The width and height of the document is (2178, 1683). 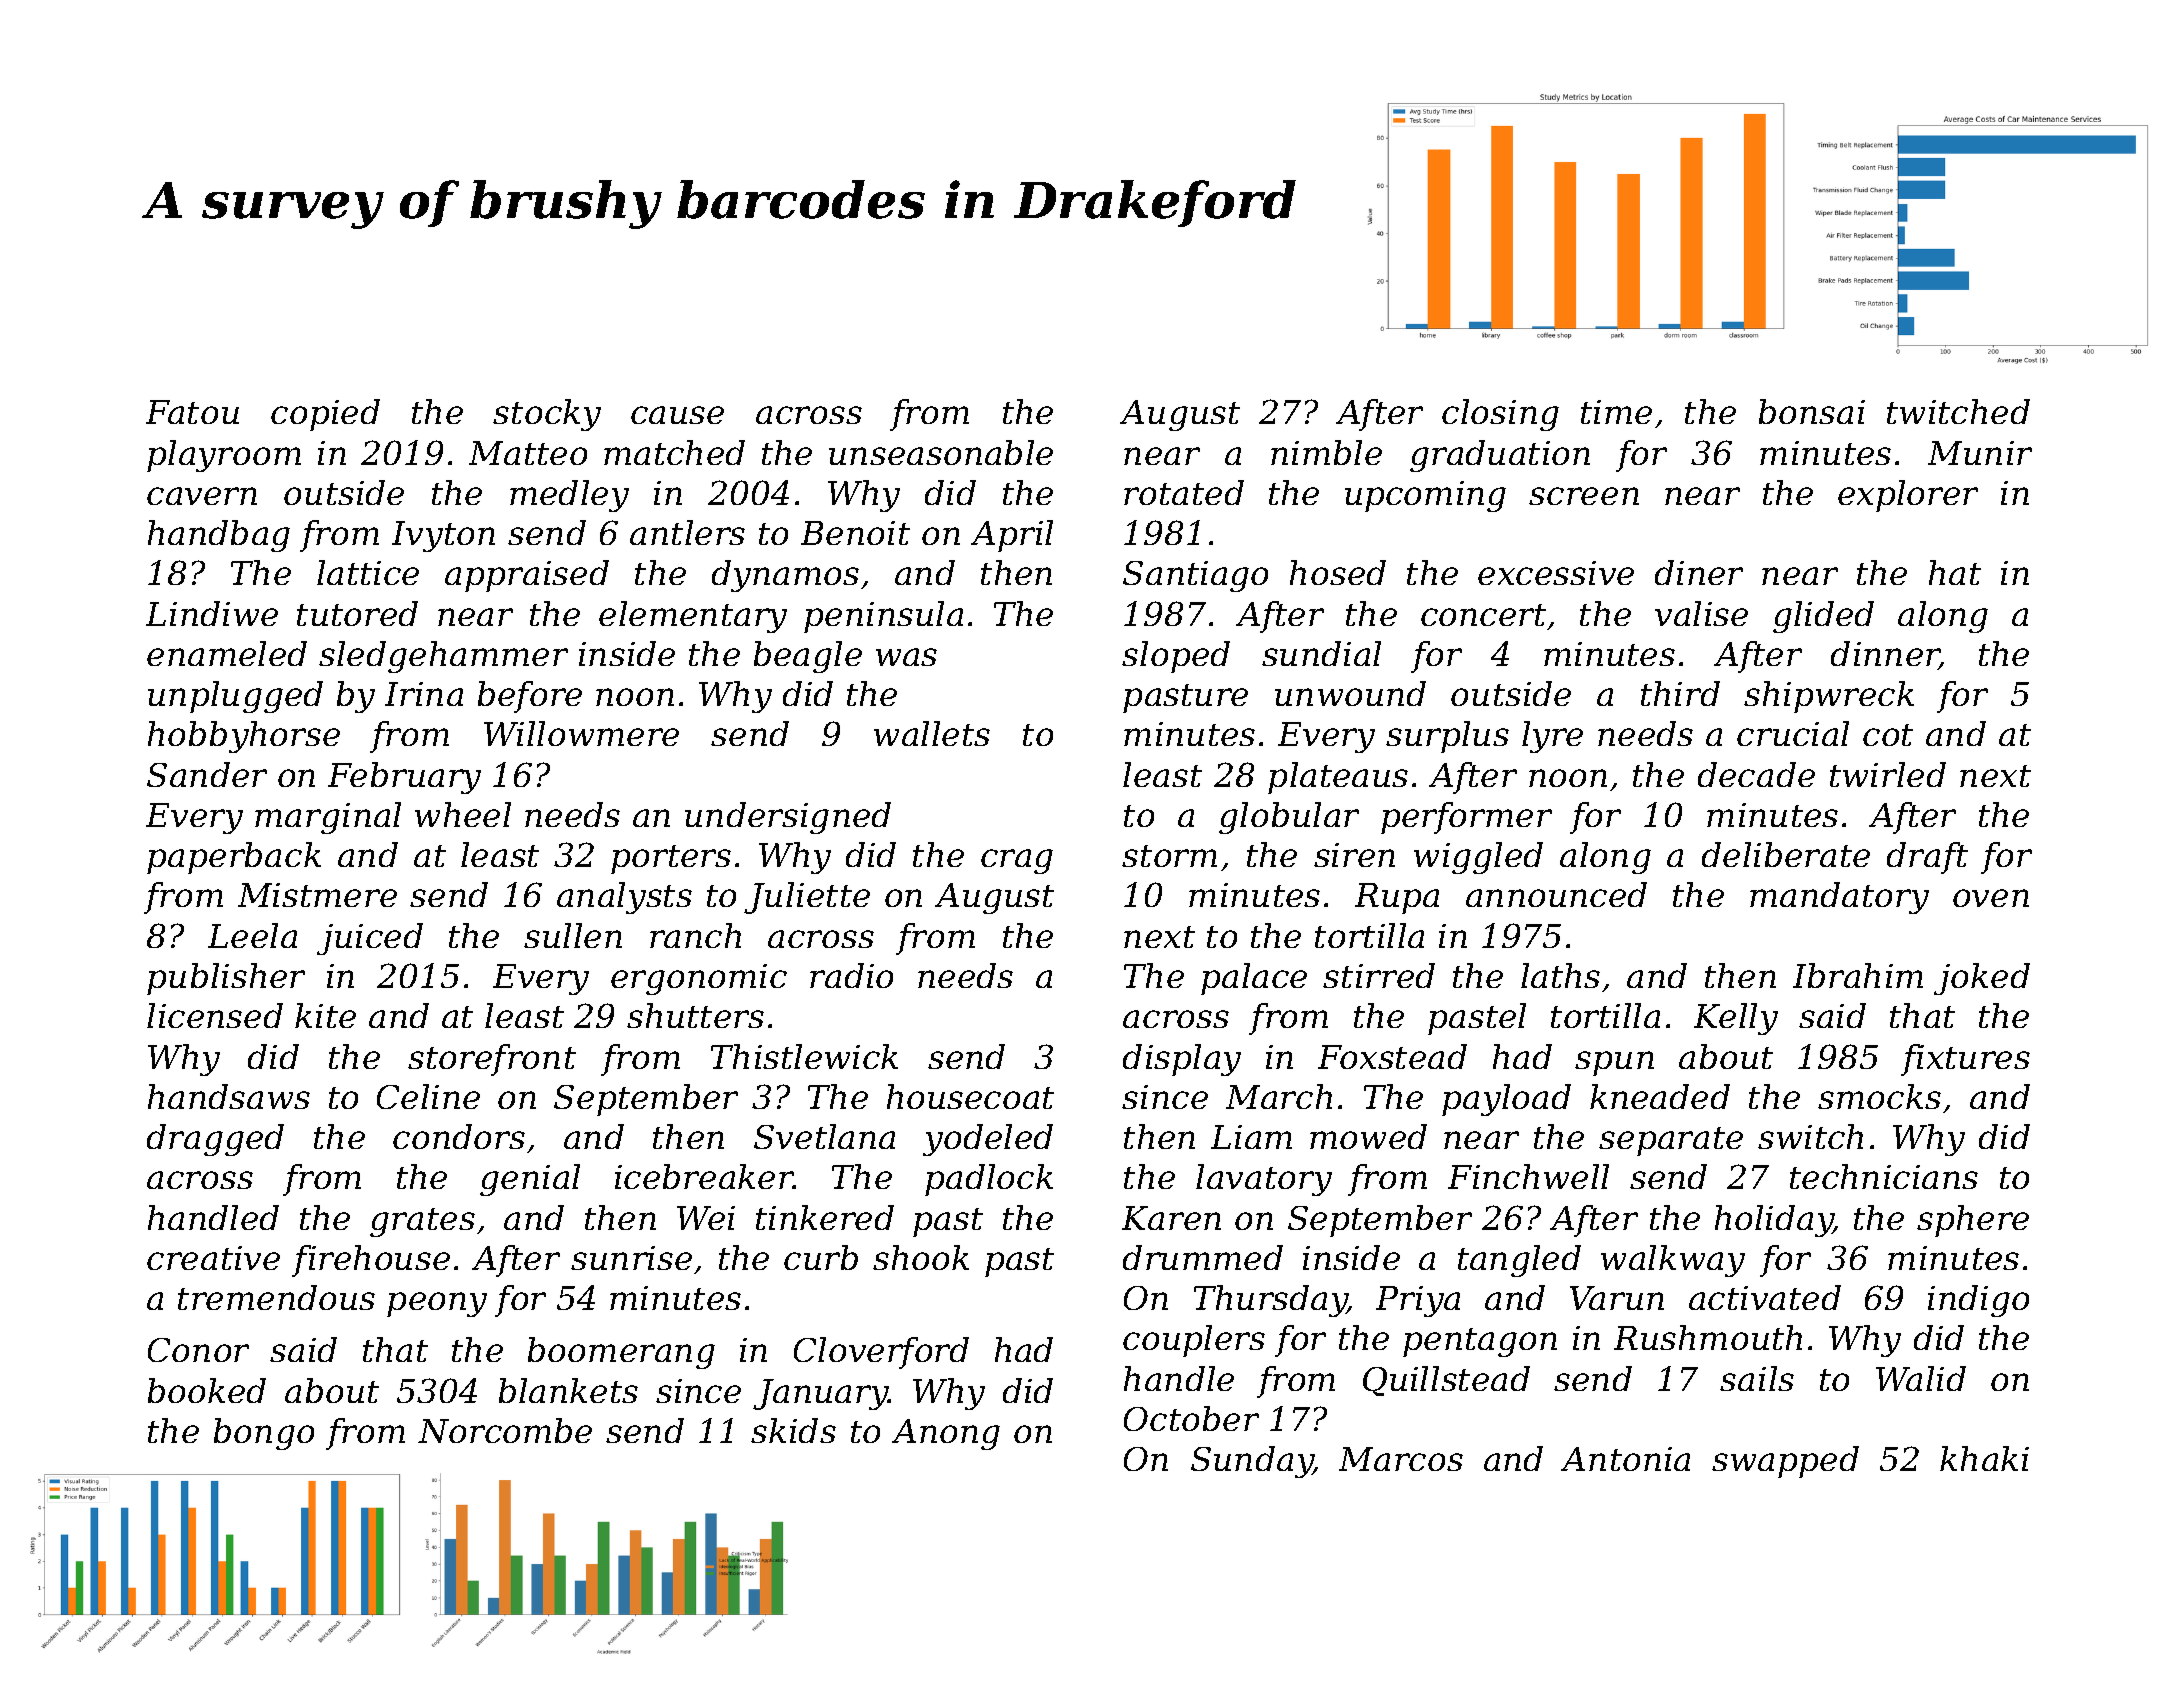 I want to click on closing, so click(x=1500, y=415).
